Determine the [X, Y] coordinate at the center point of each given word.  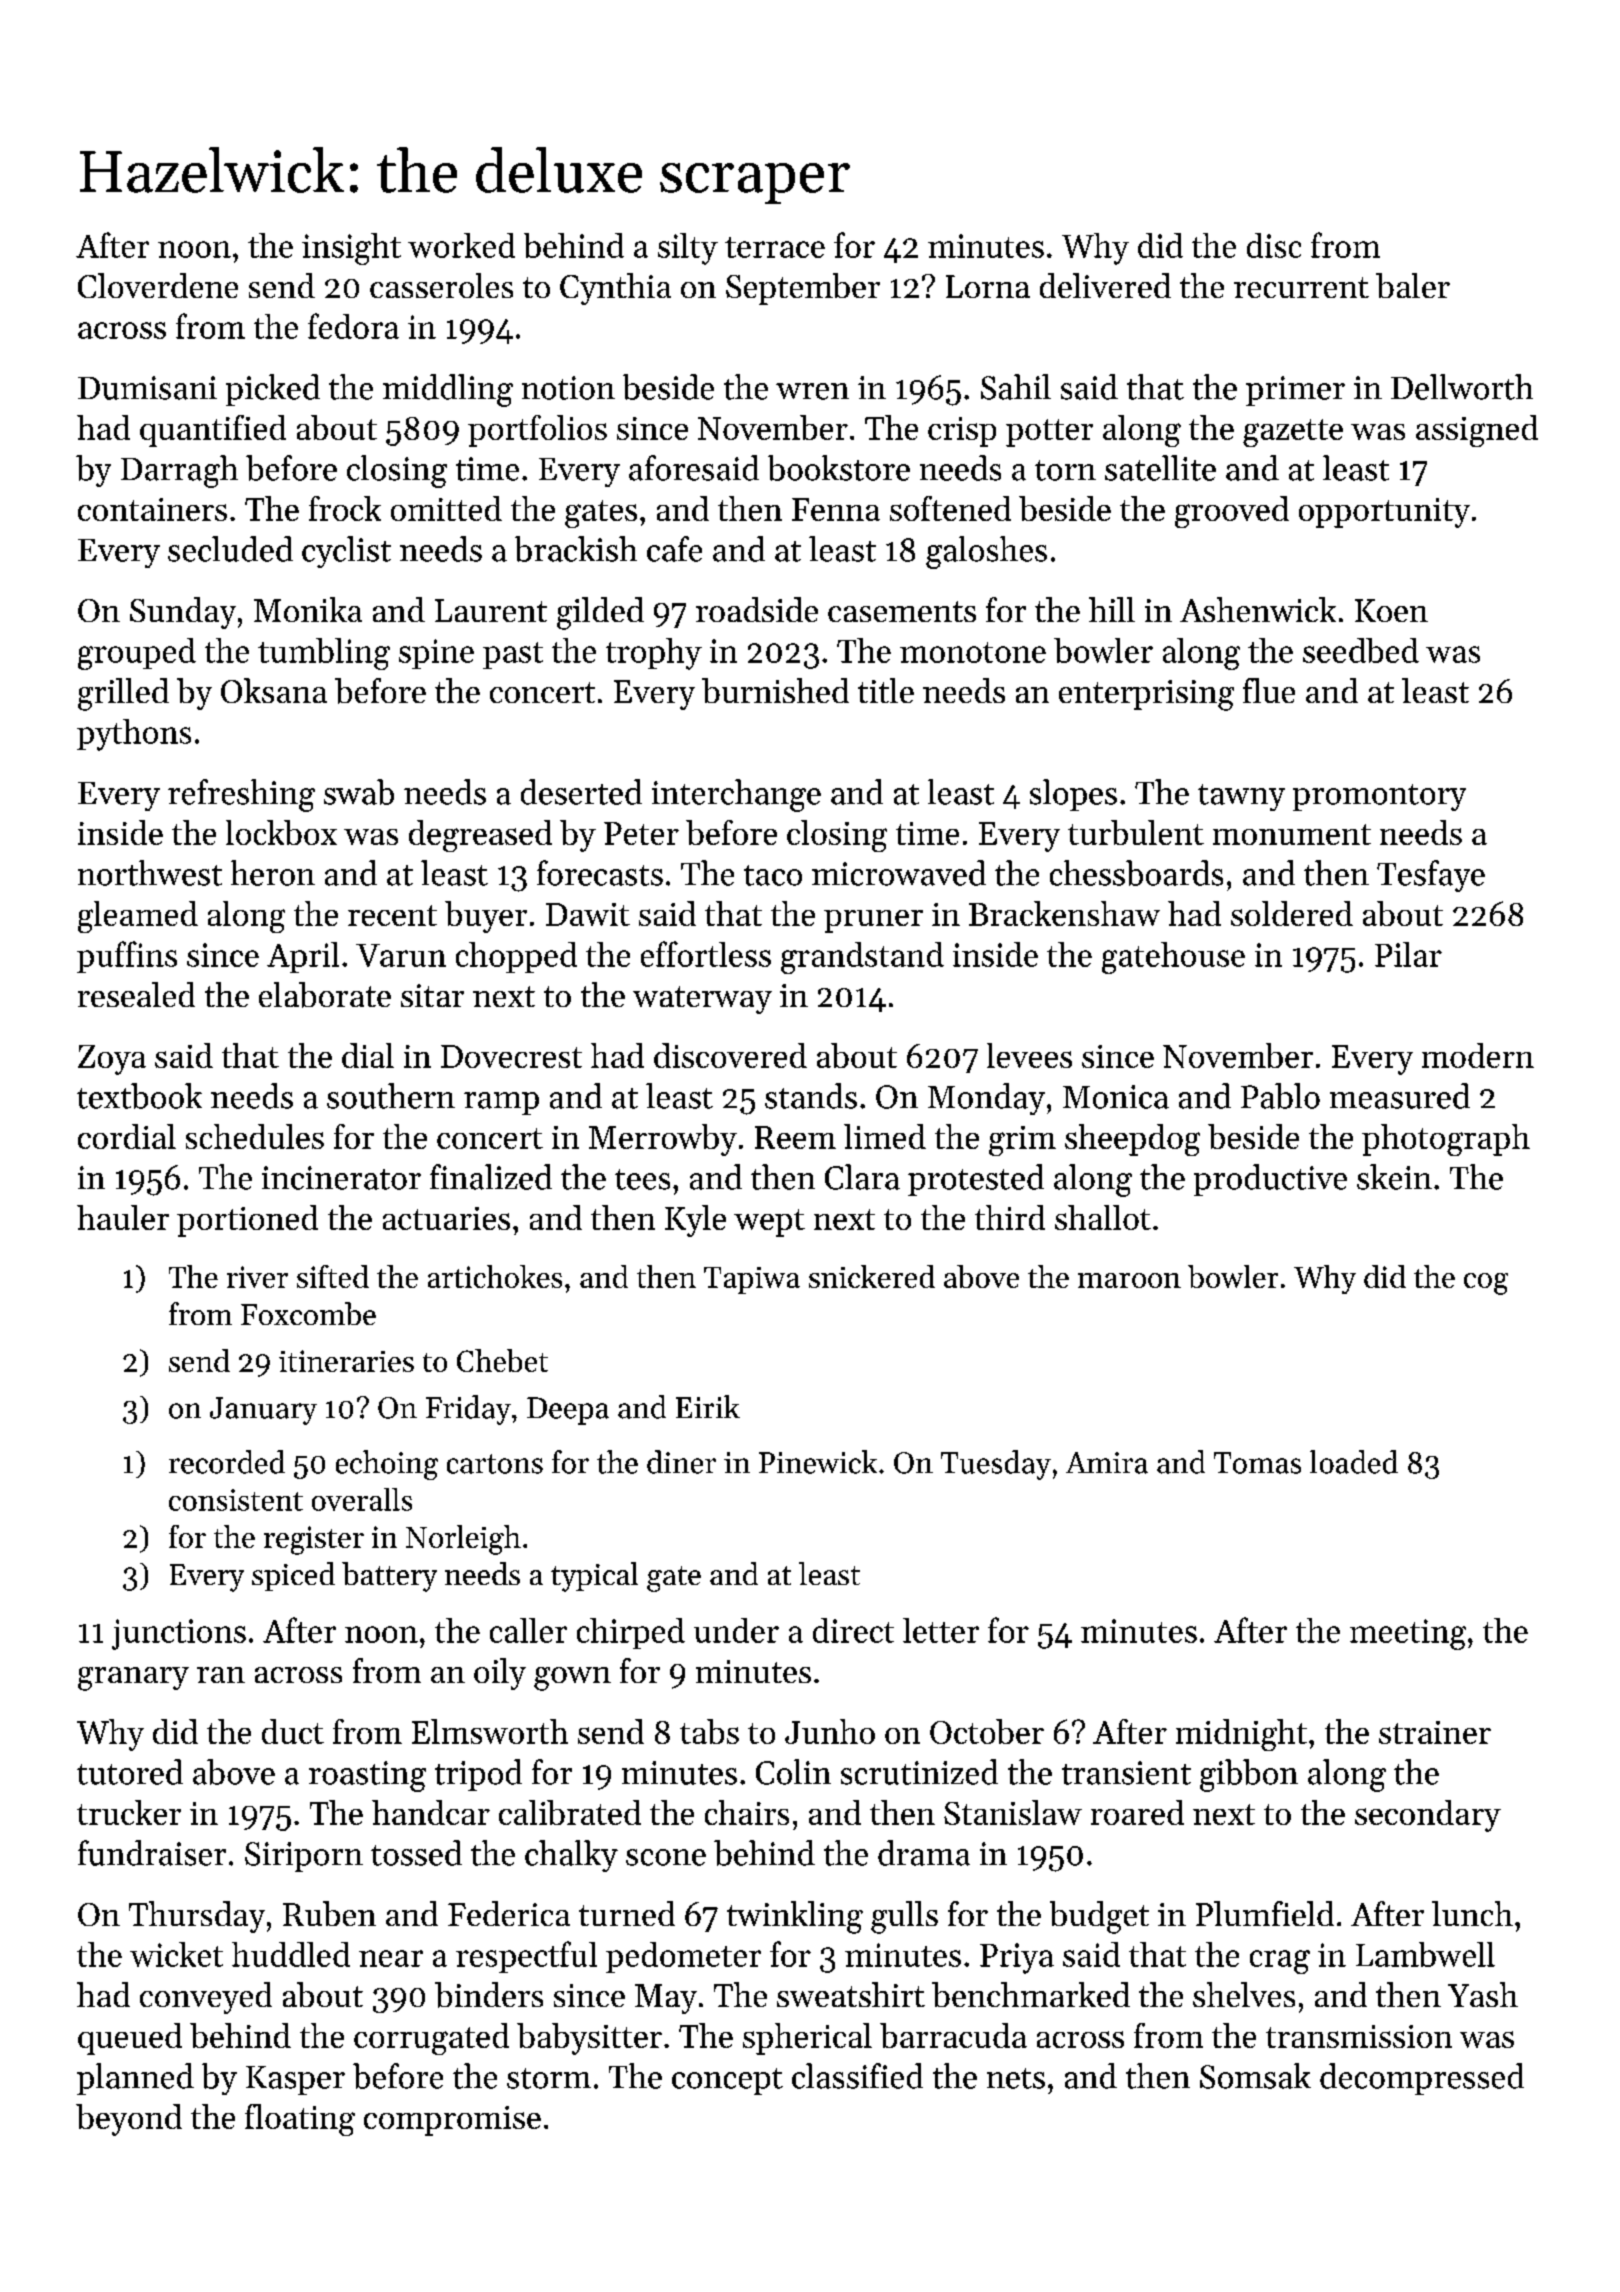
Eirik [708, 1406]
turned [627, 1913]
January [263, 1411]
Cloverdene [158, 285]
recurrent [1301, 287]
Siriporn [304, 1857]
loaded [1354, 1462]
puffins [127, 957]
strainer [1435, 1732]
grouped [137, 654]
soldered [1292, 913]
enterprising [1146, 695]
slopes [1073, 795]
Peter [641, 833]
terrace [775, 247]
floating [300, 2120]
